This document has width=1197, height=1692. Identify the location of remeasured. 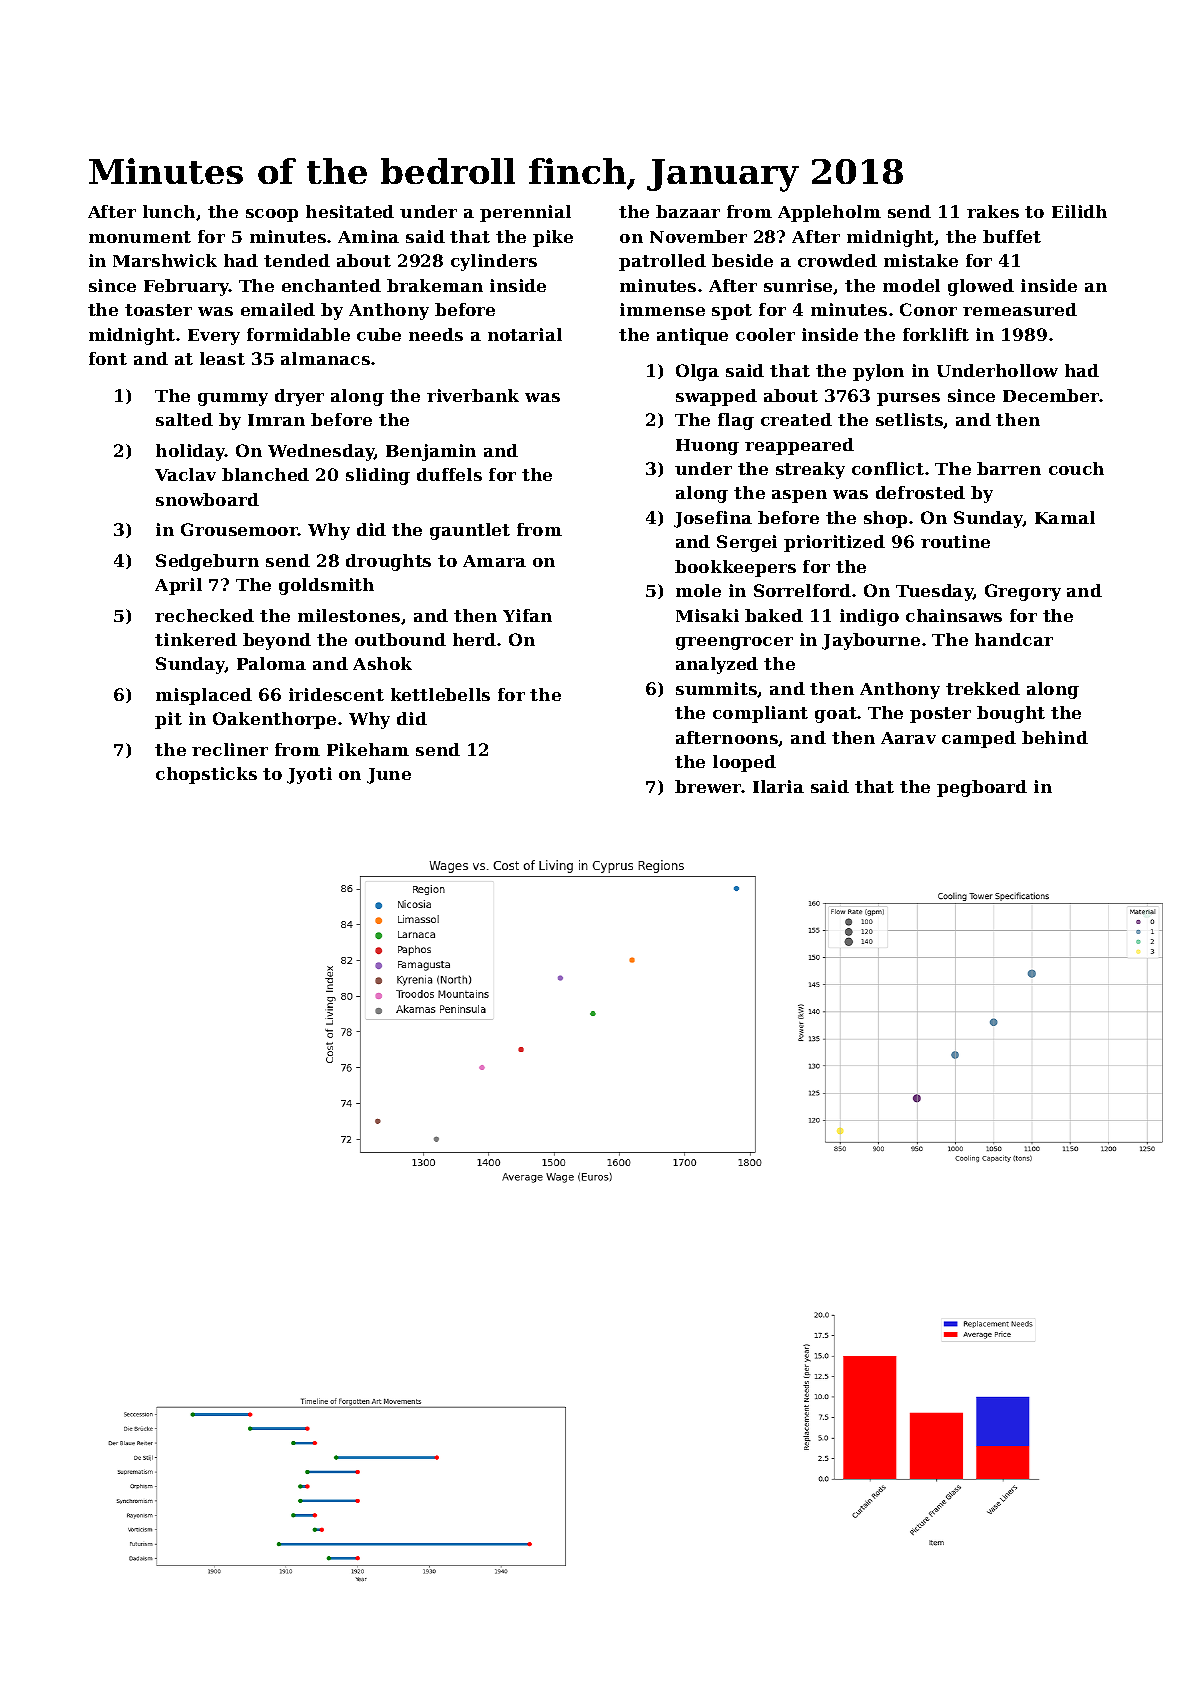
(1020, 309).
